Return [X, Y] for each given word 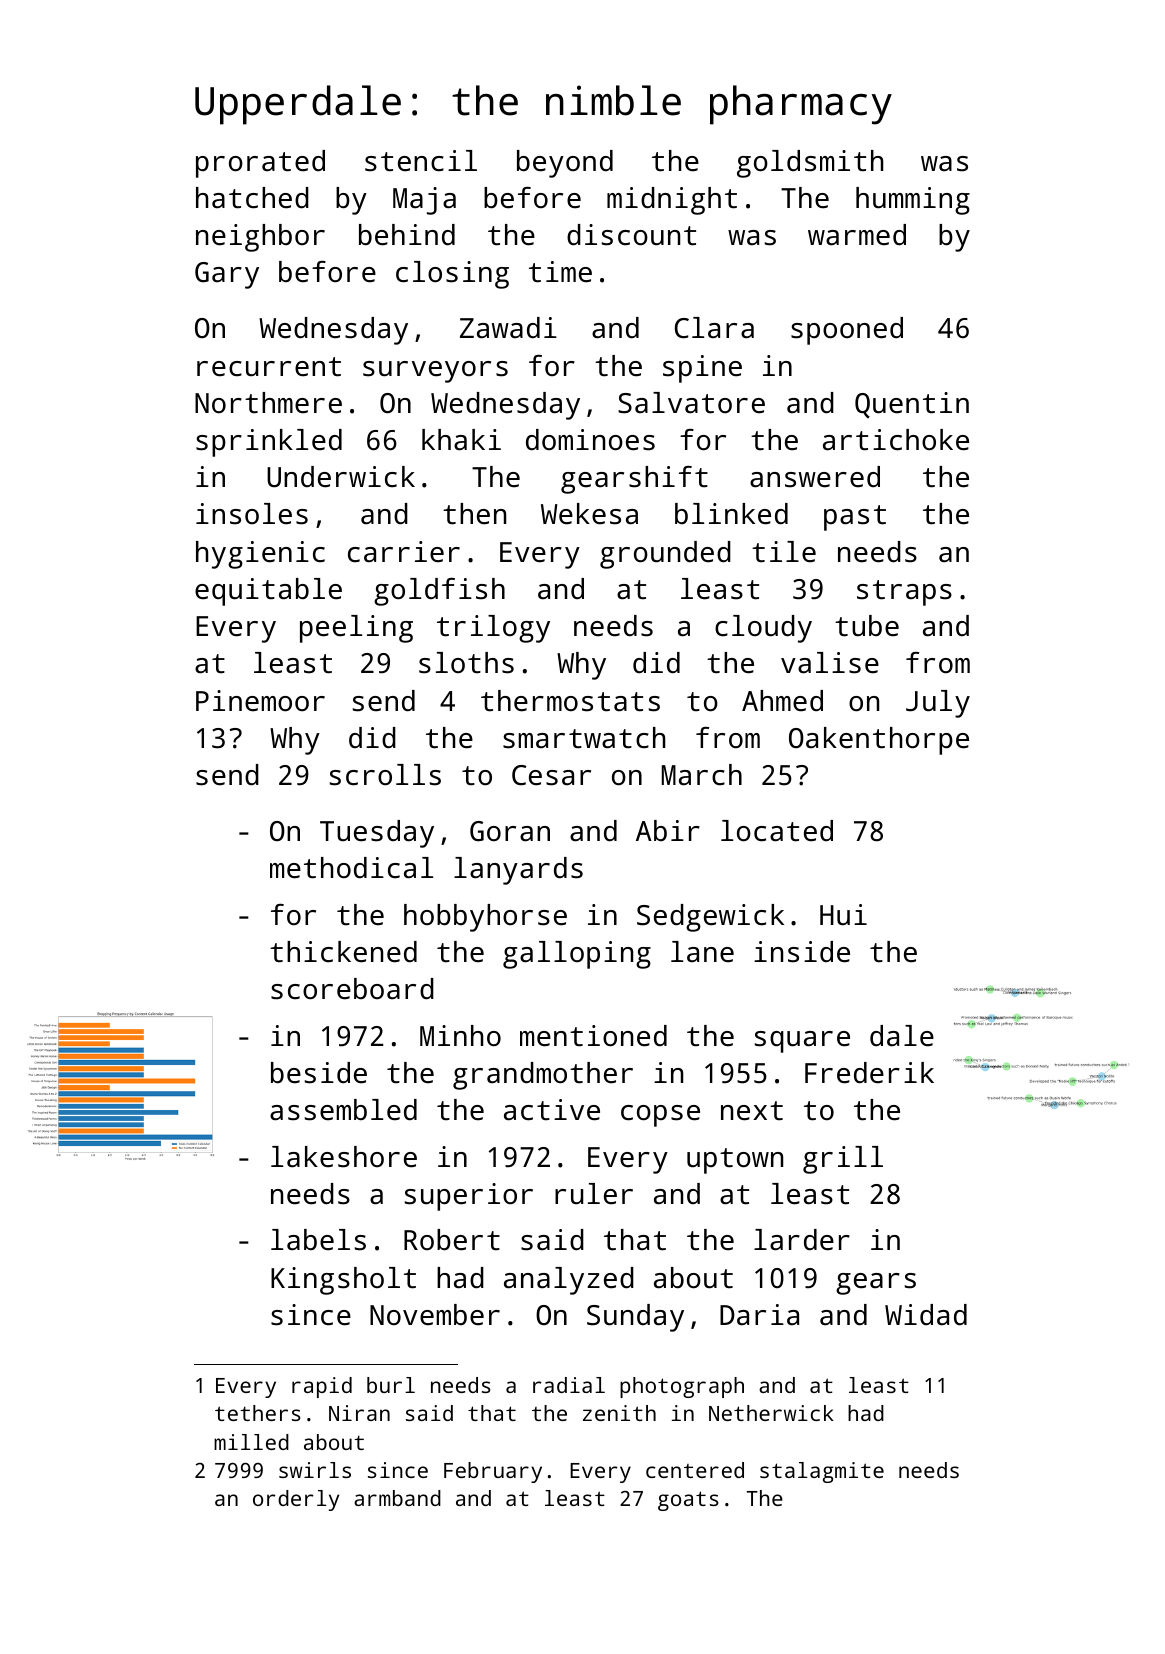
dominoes [590, 440]
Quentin [912, 405]
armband [397, 1498]
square [802, 1042]
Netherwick [771, 1413]
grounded [665, 555]
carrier [404, 552]
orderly [296, 1500]
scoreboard [352, 989]
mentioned [593, 1036]
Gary [227, 275]
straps [904, 593]
